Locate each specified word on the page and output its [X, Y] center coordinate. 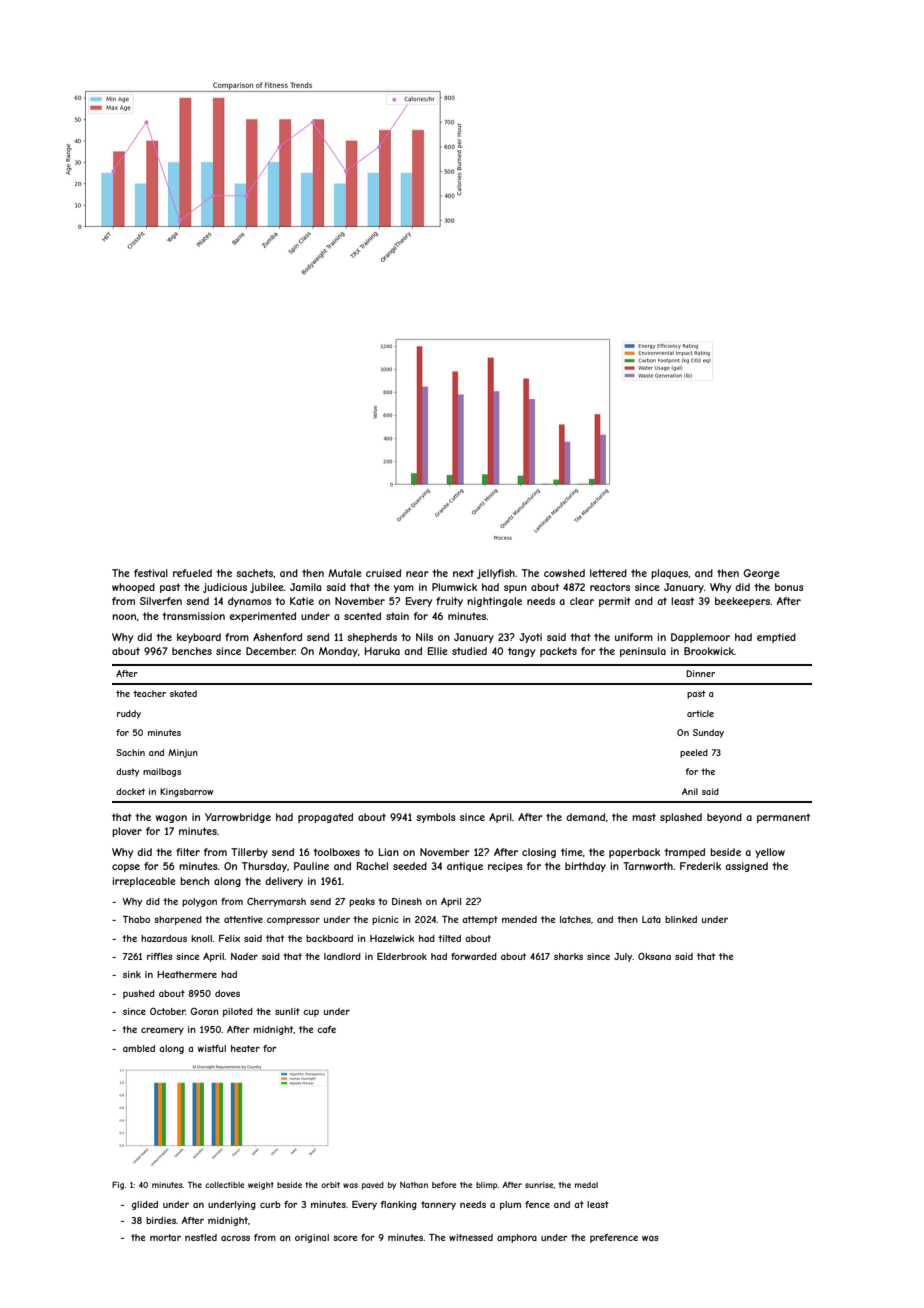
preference [614, 1238]
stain [397, 616]
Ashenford [277, 637]
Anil [690, 791]
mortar [165, 1237]
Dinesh [407, 901]
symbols [436, 818]
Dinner [700, 673]
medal [586, 1185]
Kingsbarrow [186, 792]
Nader [244, 956]
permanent [783, 818]
